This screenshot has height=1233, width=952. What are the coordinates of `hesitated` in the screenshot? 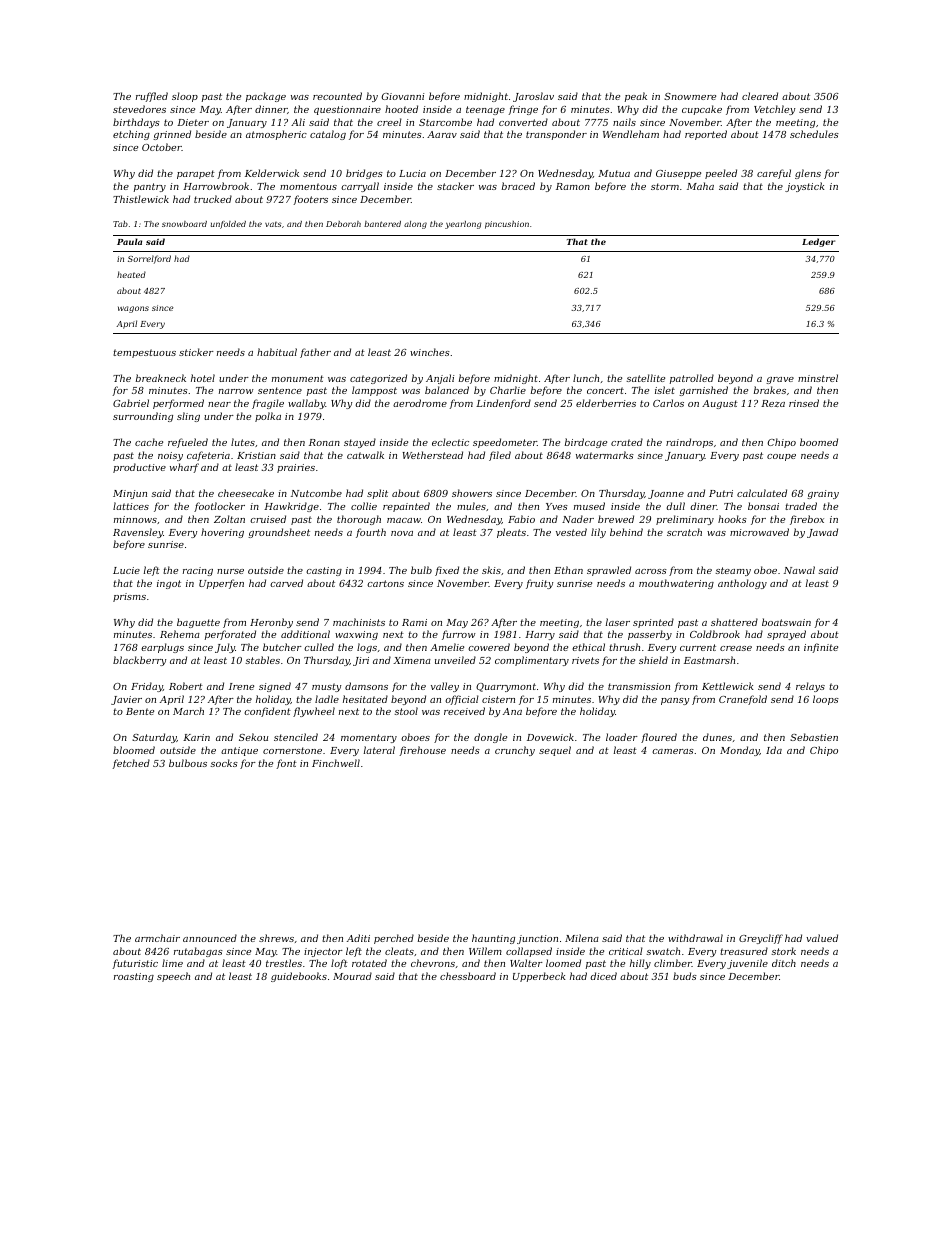 It's located at (365, 699).
